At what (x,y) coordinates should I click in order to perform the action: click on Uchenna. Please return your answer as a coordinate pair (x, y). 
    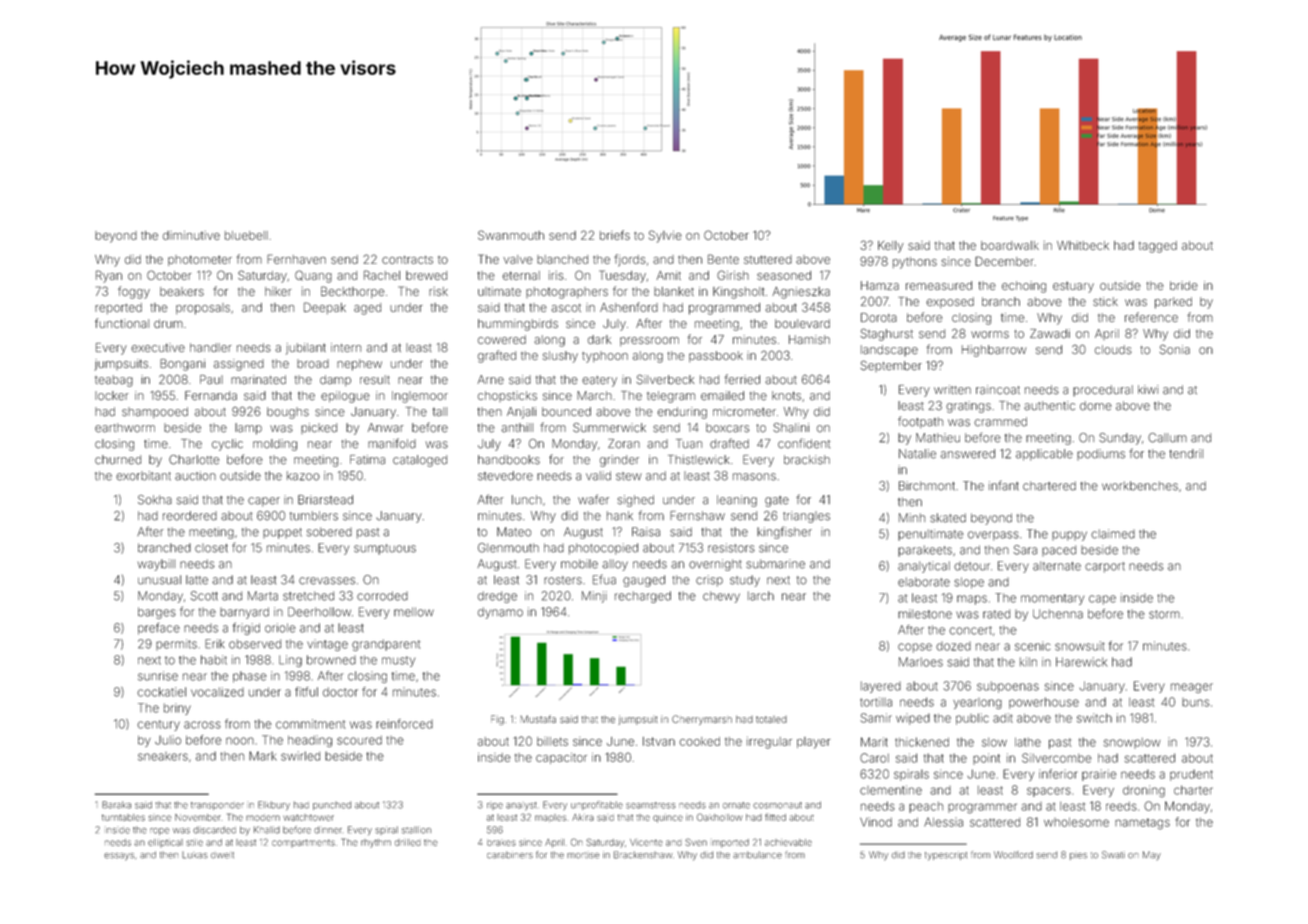
    Looking at the image, I should click on (1058, 614).
